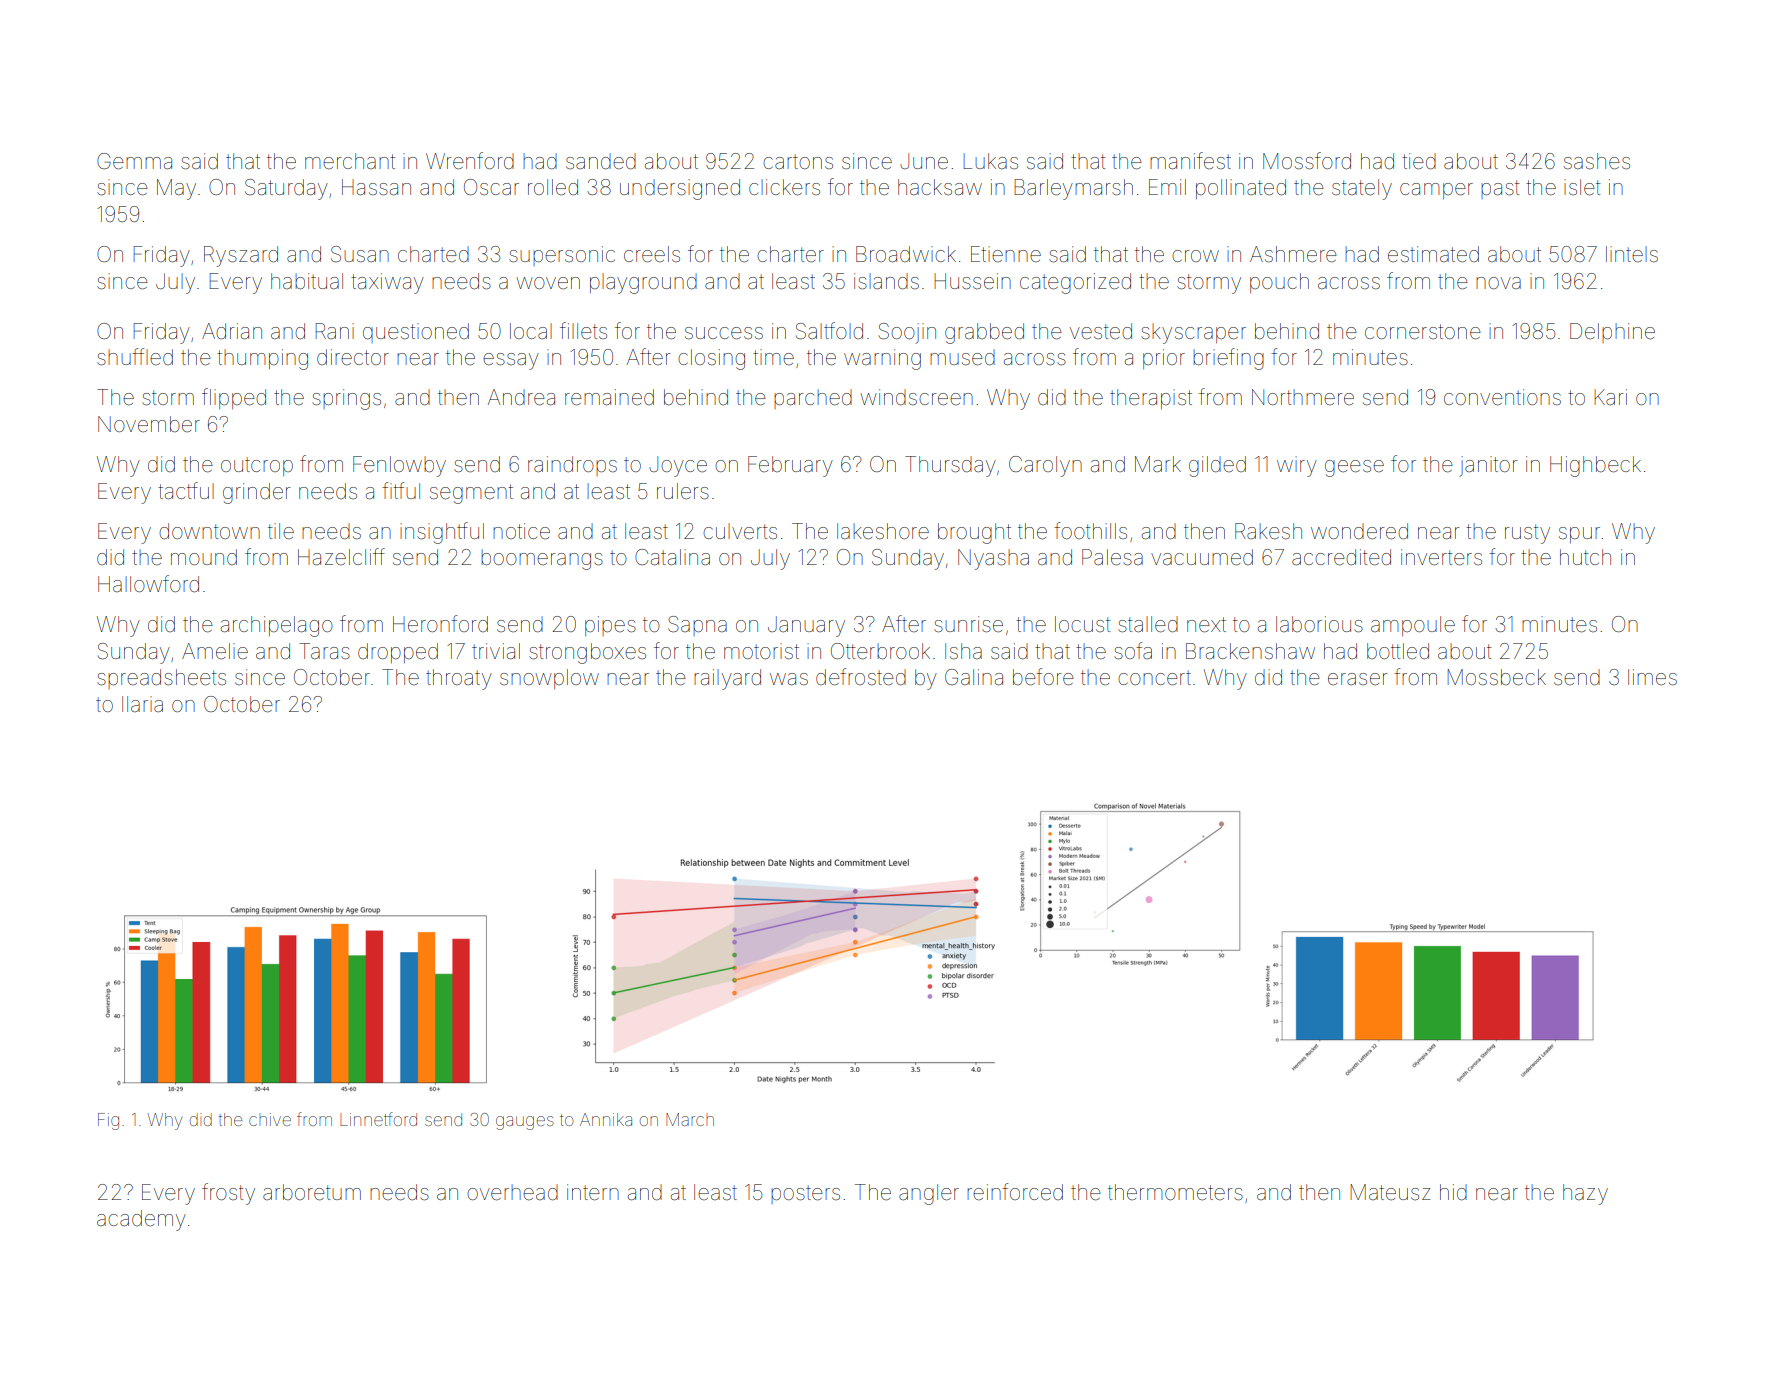 The image size is (1776, 1373). Describe the element at coordinates (525, 1123) in the image. I see `gauges` at that location.
